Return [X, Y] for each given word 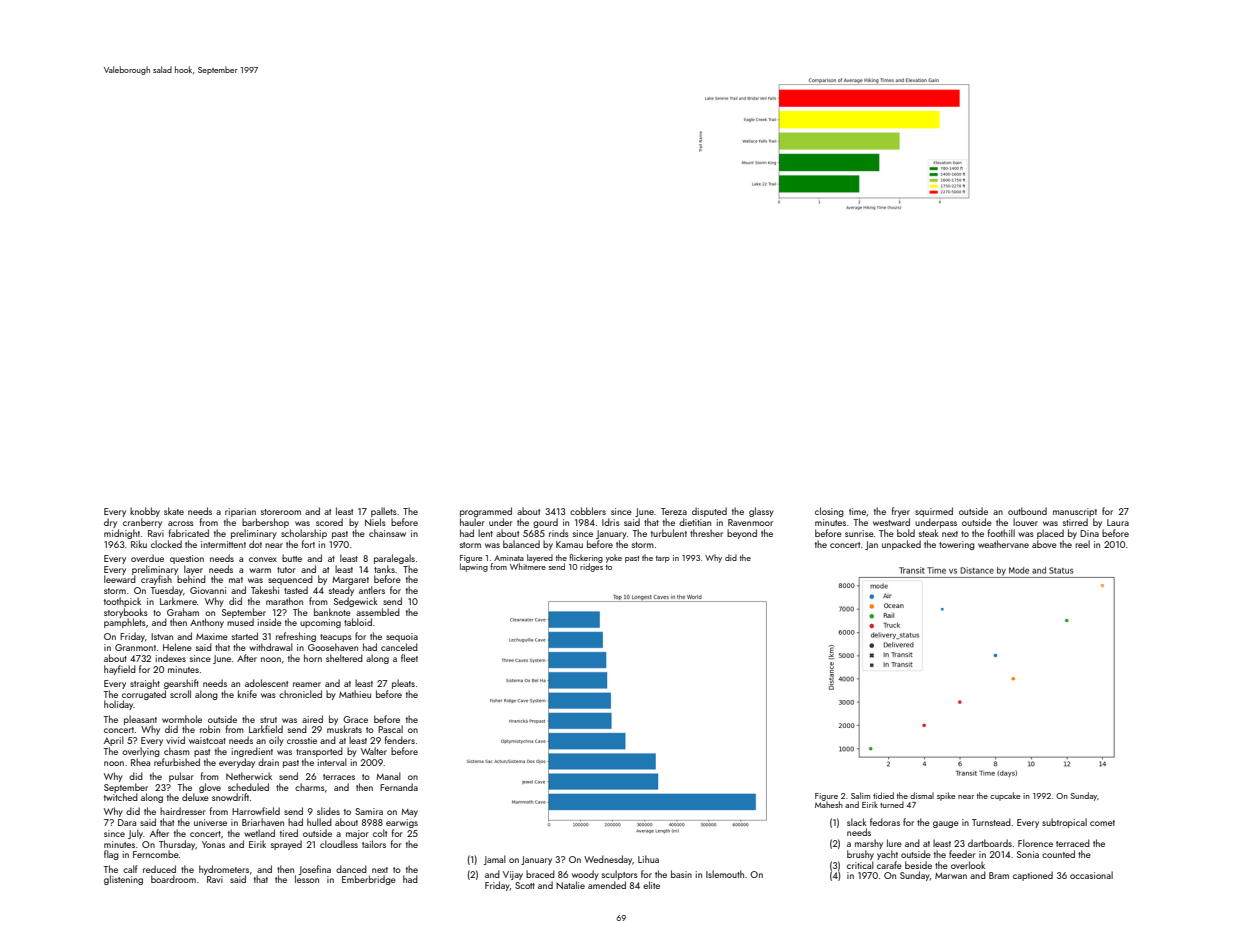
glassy [761, 512]
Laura [1118, 522]
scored [329, 522]
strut [268, 720]
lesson [307, 879]
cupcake [1005, 796]
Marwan [951, 876]
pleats [403, 684]
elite [651, 885]
